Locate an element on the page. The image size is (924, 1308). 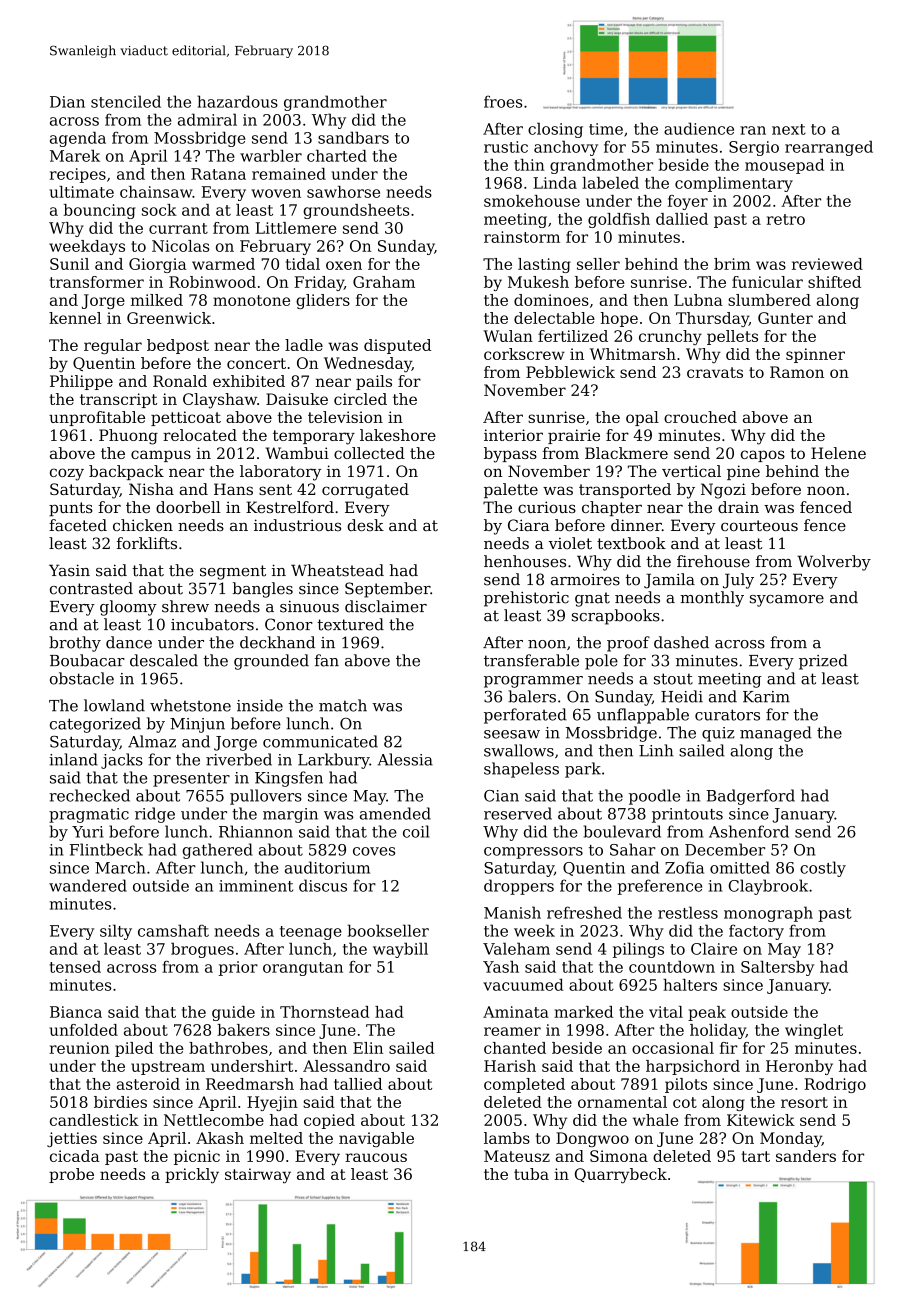
stairway is located at coordinates (258, 1176).
